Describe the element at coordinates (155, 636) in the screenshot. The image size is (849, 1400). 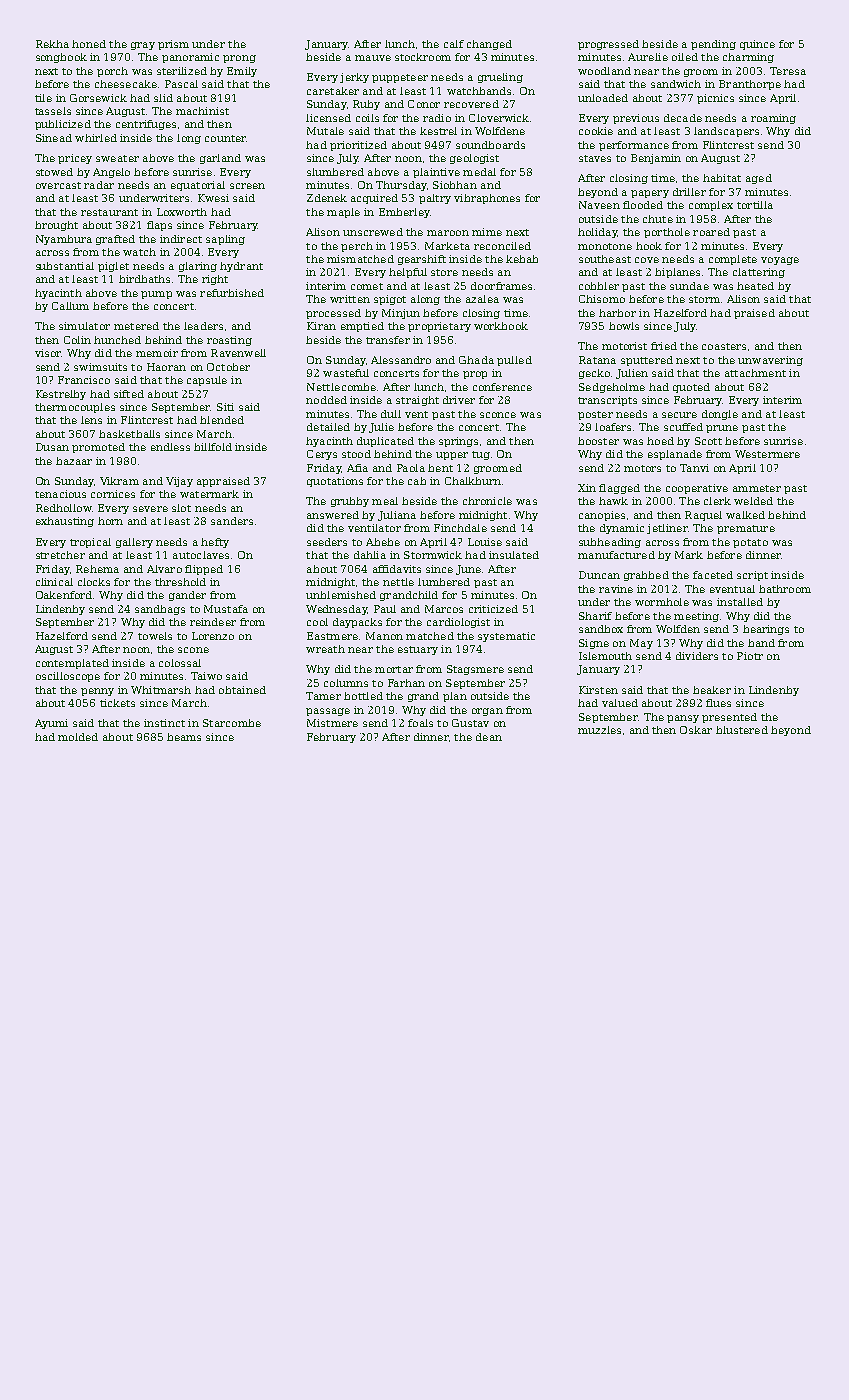
I see `towels` at that location.
